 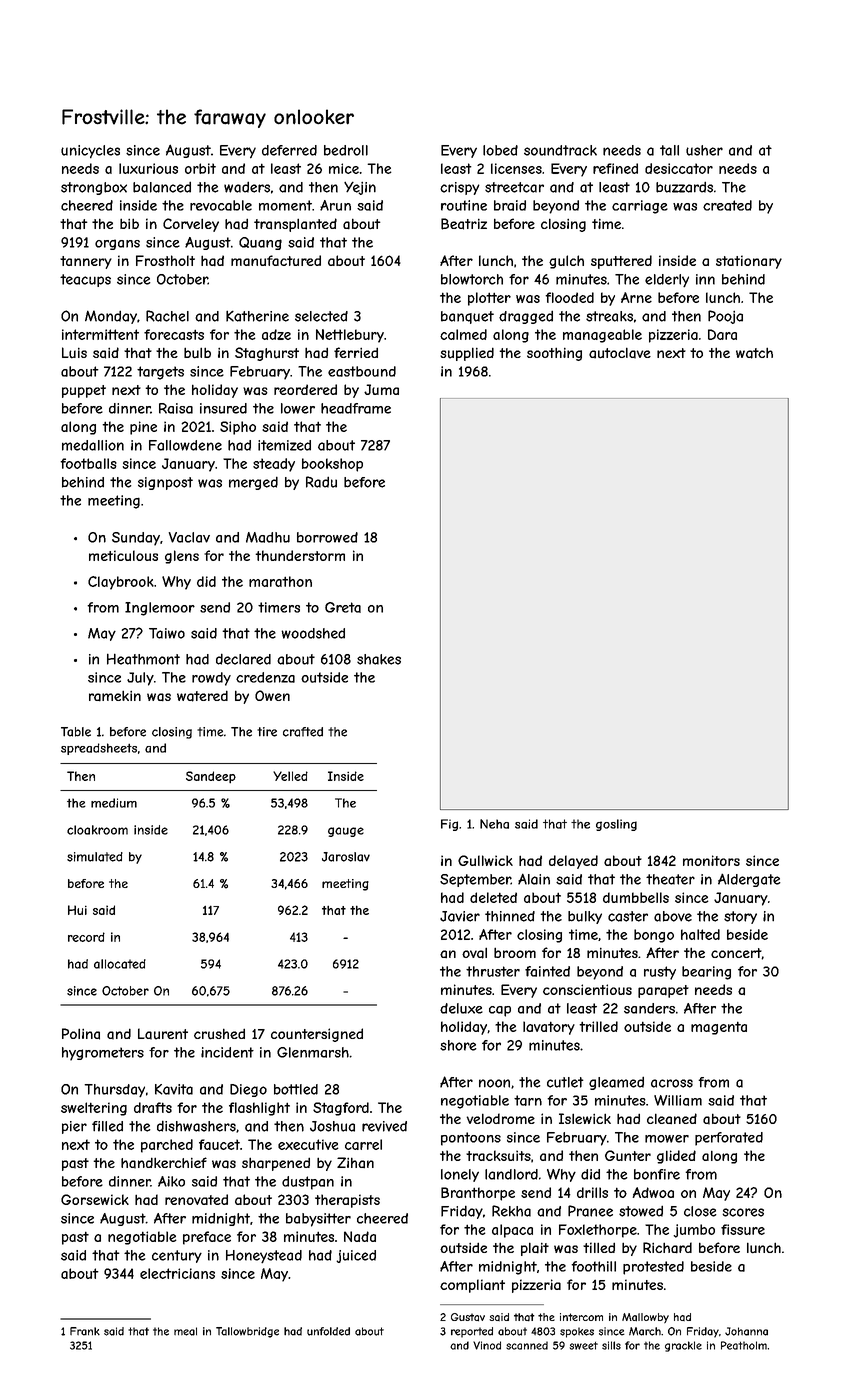 What do you see at coordinates (197, 353) in the document?
I see `bulb` at bounding box center [197, 353].
